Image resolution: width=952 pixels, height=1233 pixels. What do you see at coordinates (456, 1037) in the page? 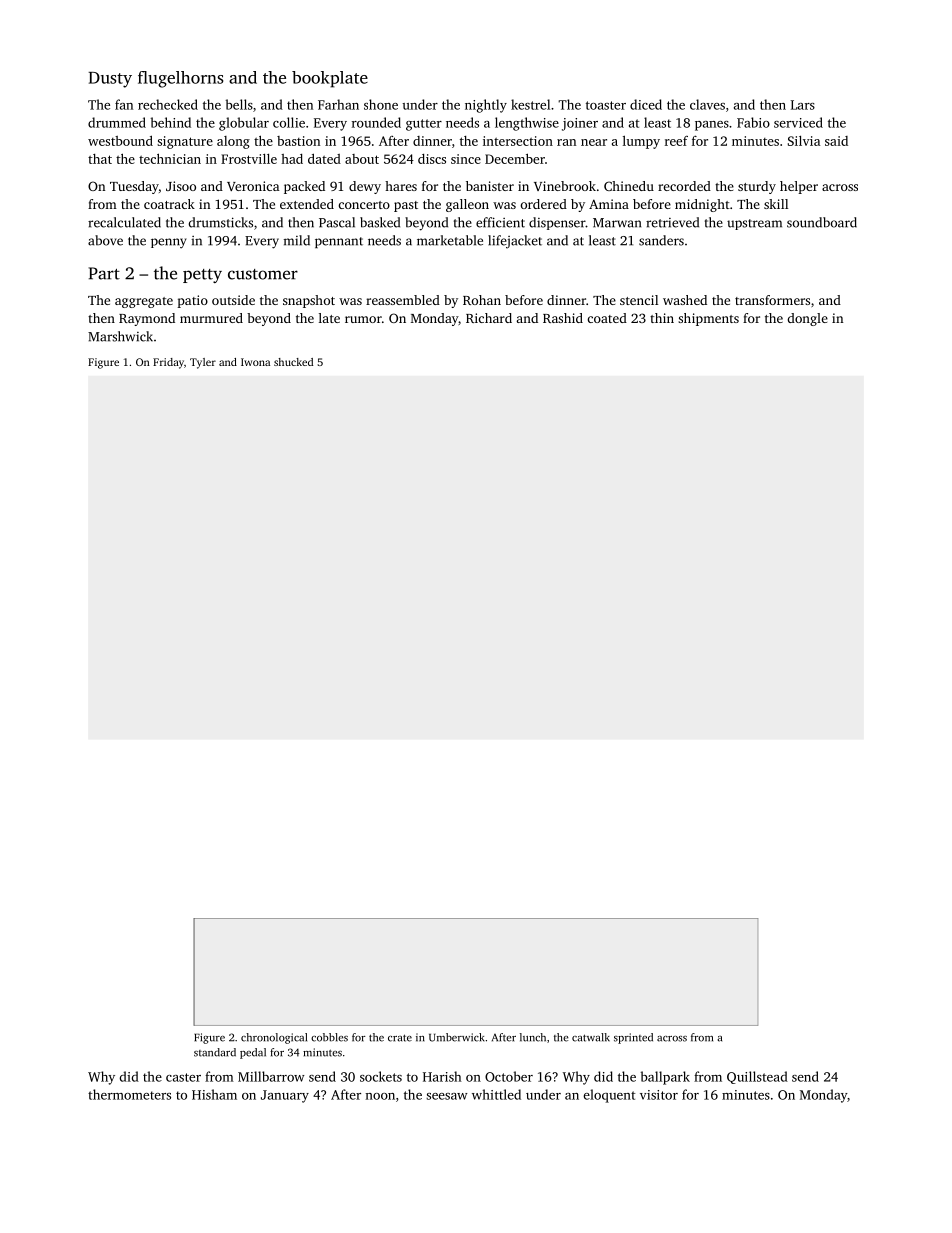
I see `Umberwick` at bounding box center [456, 1037].
